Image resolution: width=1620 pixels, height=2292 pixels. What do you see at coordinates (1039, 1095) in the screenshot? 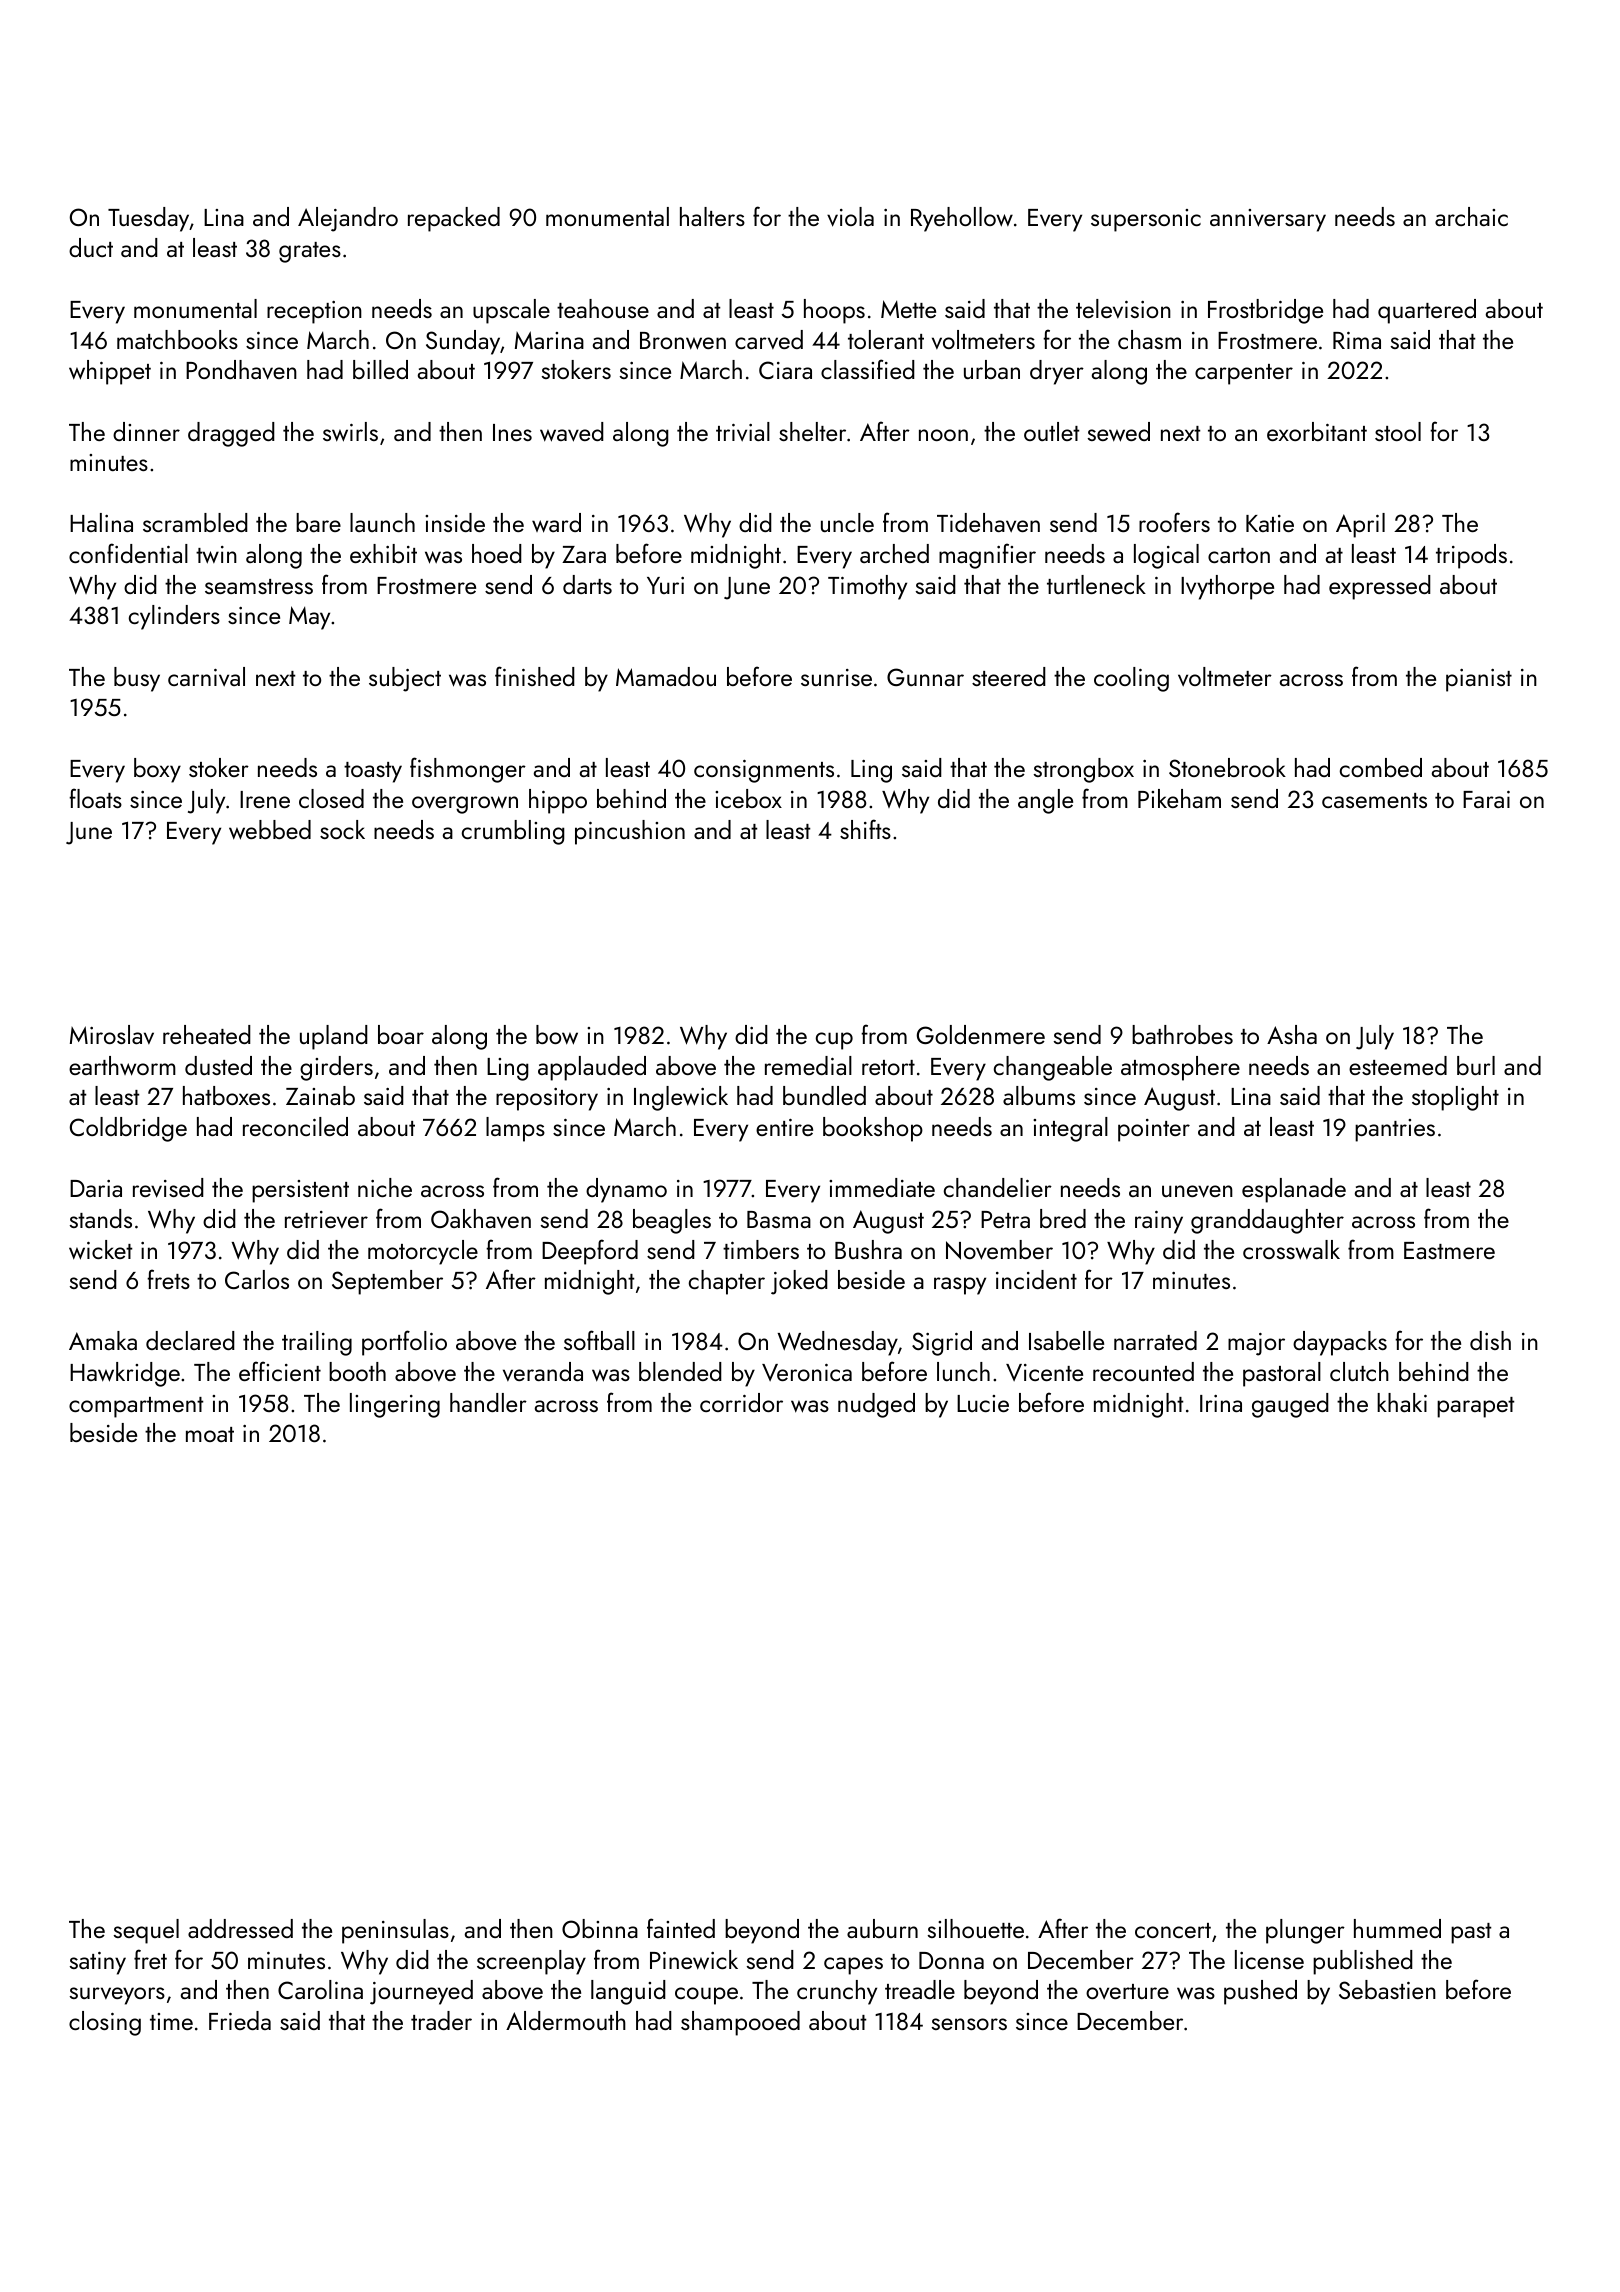
I see `albums` at bounding box center [1039, 1095].
